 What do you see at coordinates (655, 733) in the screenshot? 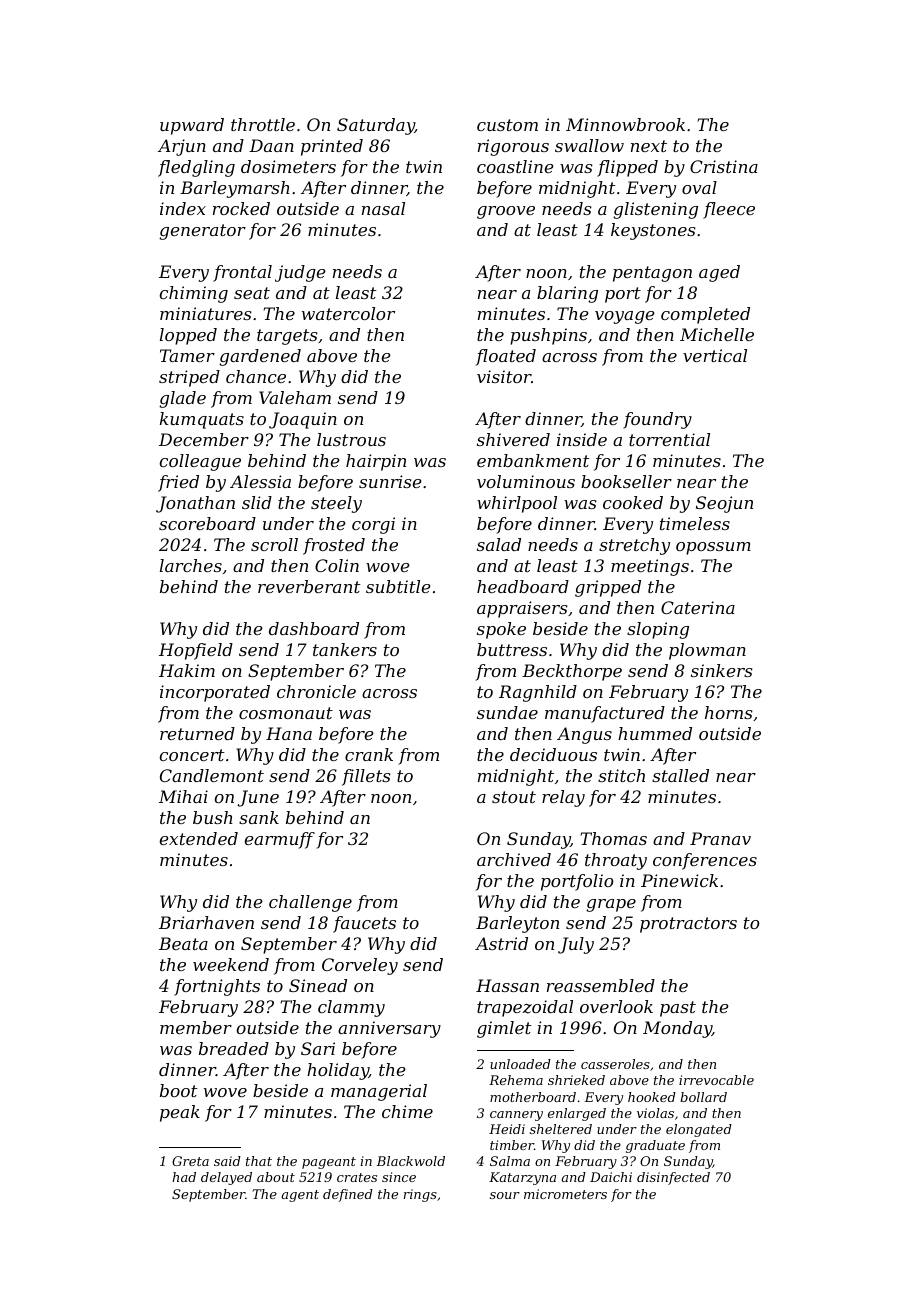
I see `hummed` at bounding box center [655, 733].
